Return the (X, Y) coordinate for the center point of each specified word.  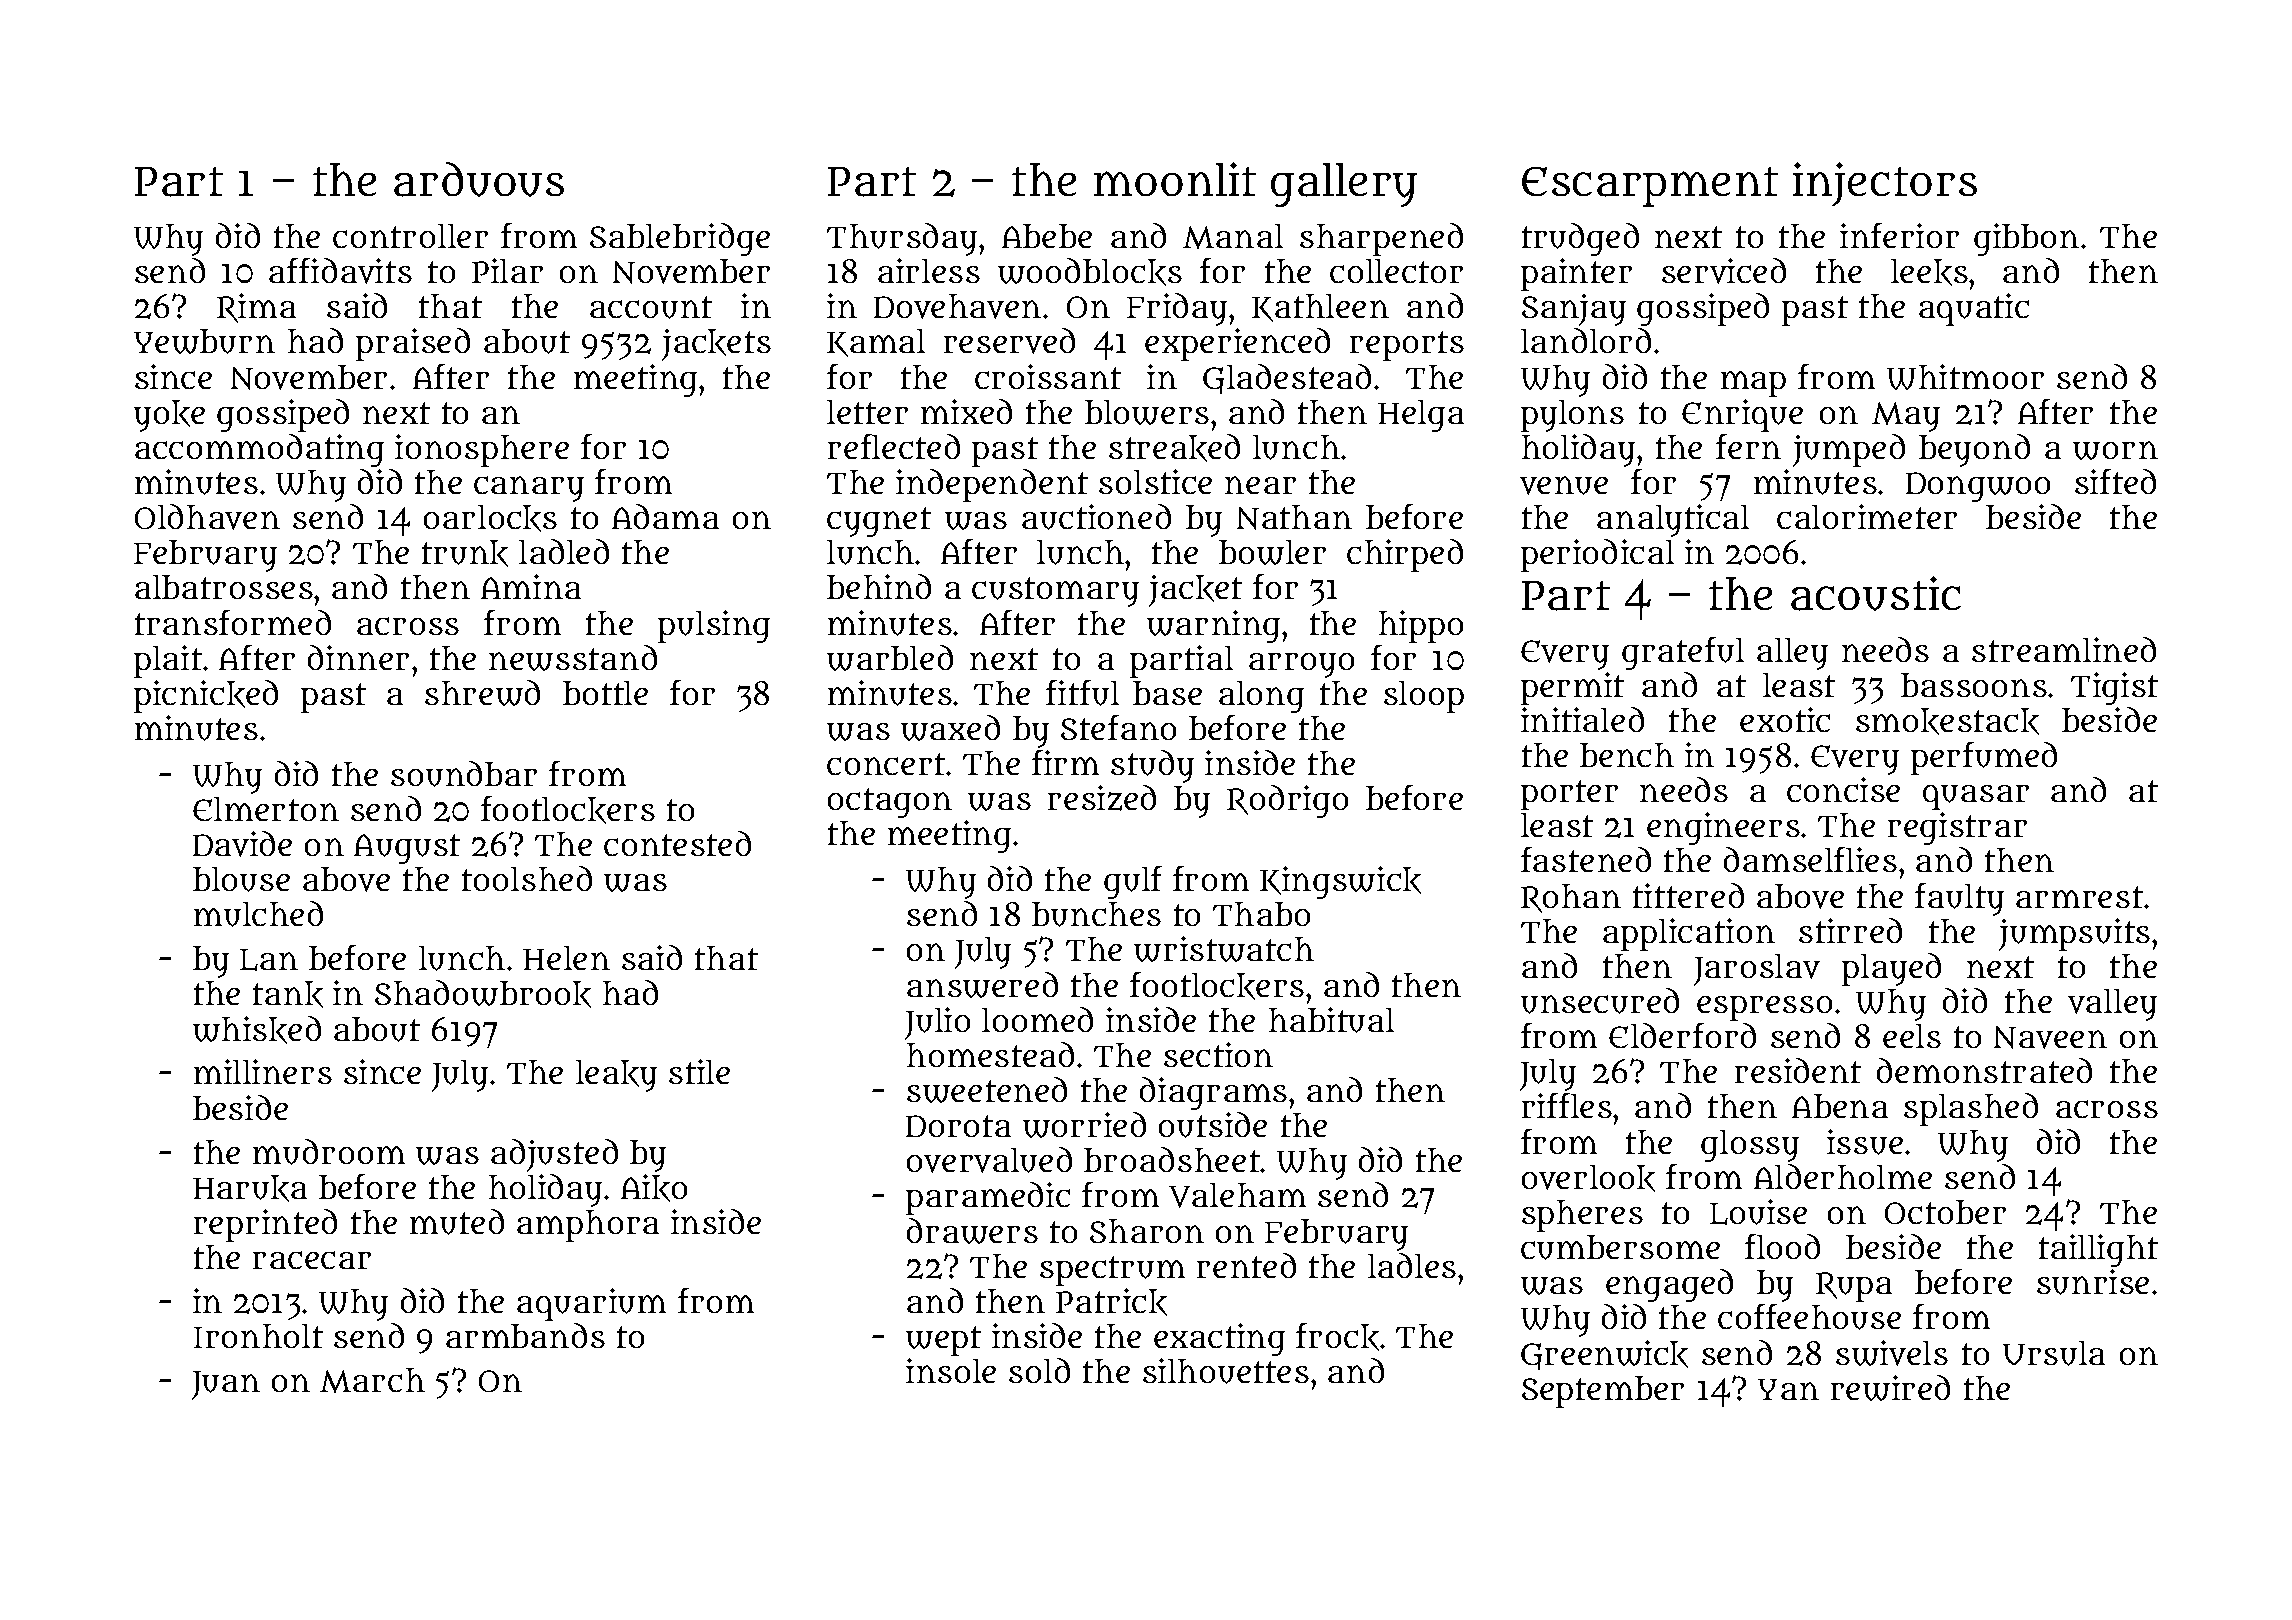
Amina (531, 586)
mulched (258, 914)
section (1218, 1054)
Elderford (1682, 1035)
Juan (226, 1385)
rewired (1890, 1388)
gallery (1344, 185)
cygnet (879, 522)
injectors (1885, 184)
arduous (479, 179)
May (1906, 417)
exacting (1219, 1339)
